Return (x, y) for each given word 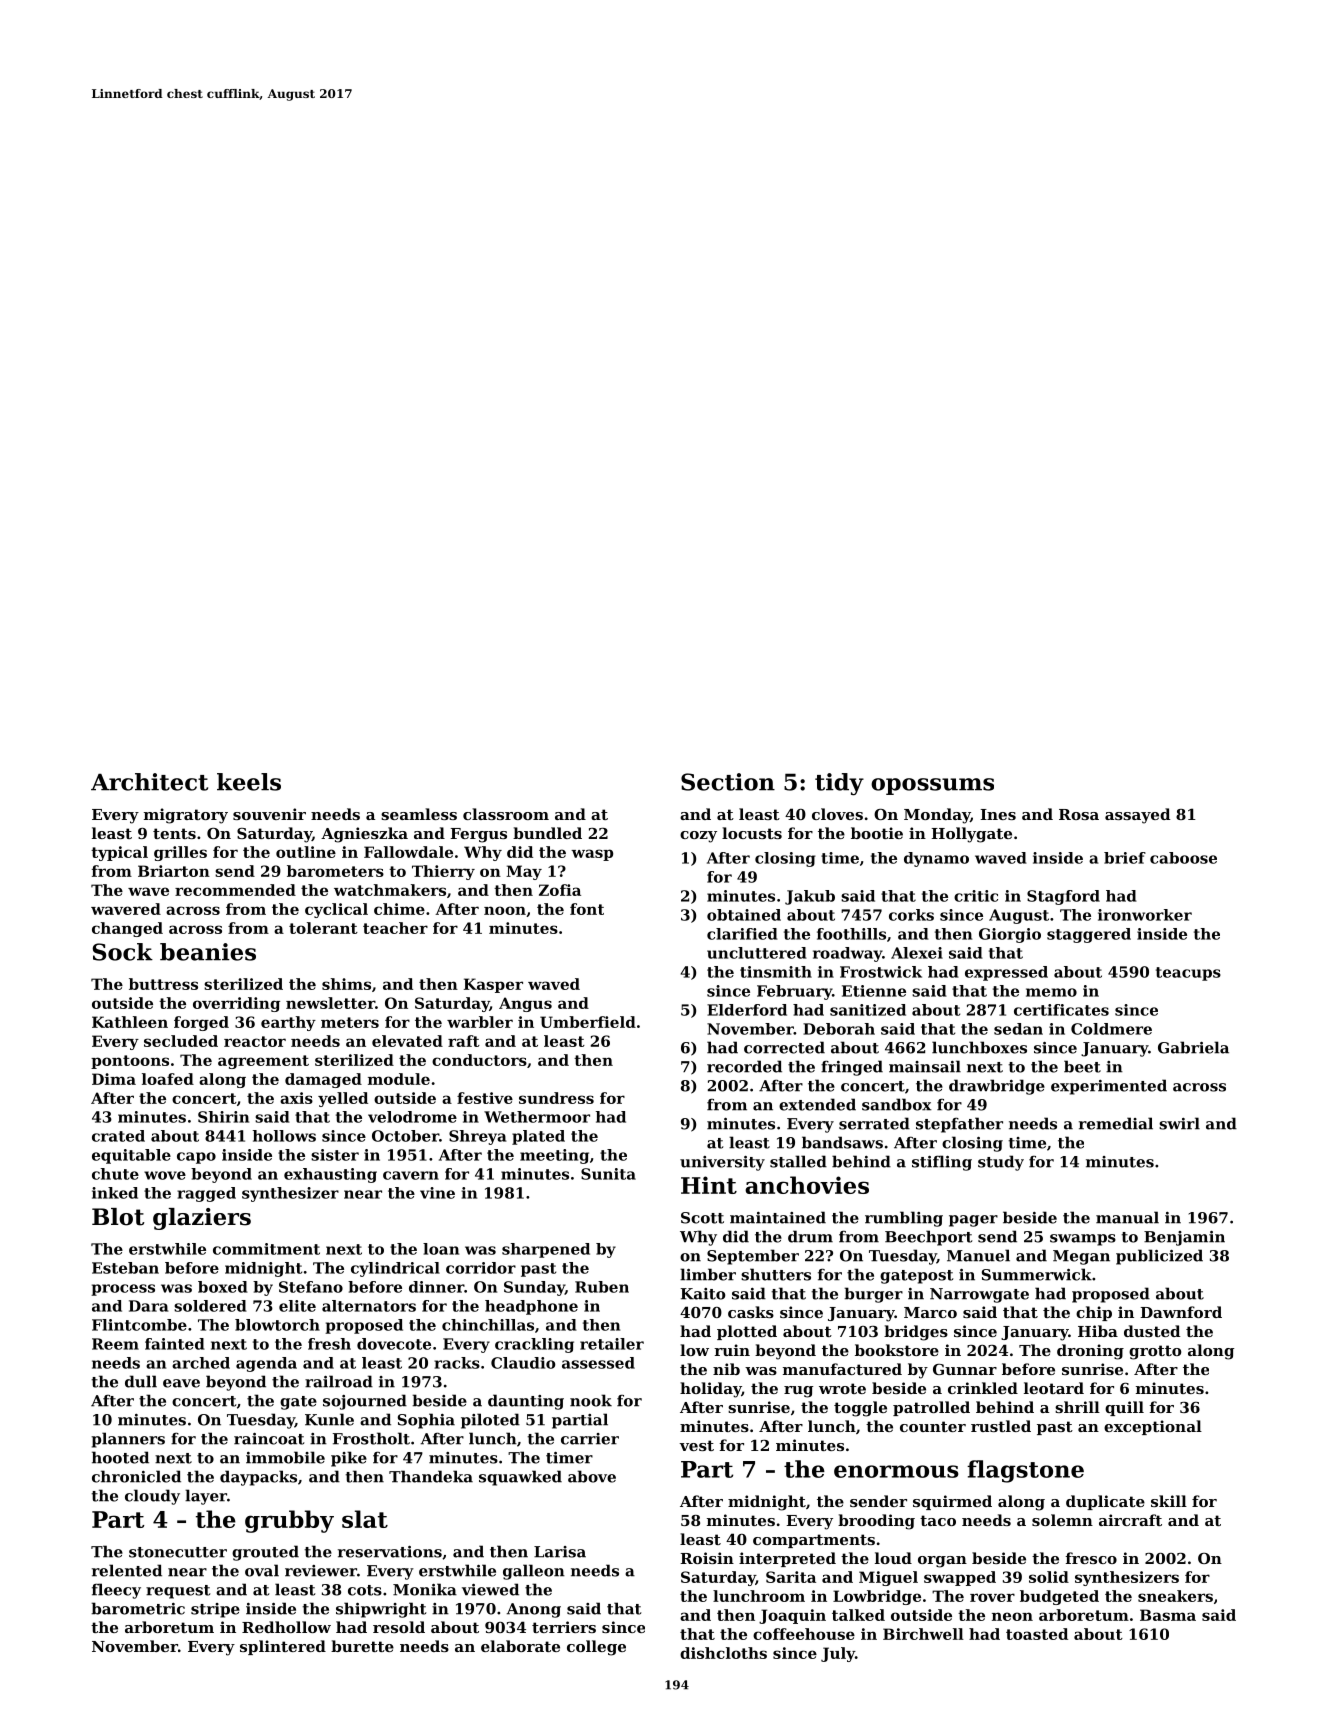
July (838, 1654)
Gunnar (965, 1369)
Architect (149, 782)
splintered (283, 1647)
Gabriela (1193, 1047)
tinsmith (776, 972)
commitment (266, 1249)
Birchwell (923, 1634)
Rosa (1079, 814)
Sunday (534, 1288)
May (524, 872)
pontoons (130, 1062)
